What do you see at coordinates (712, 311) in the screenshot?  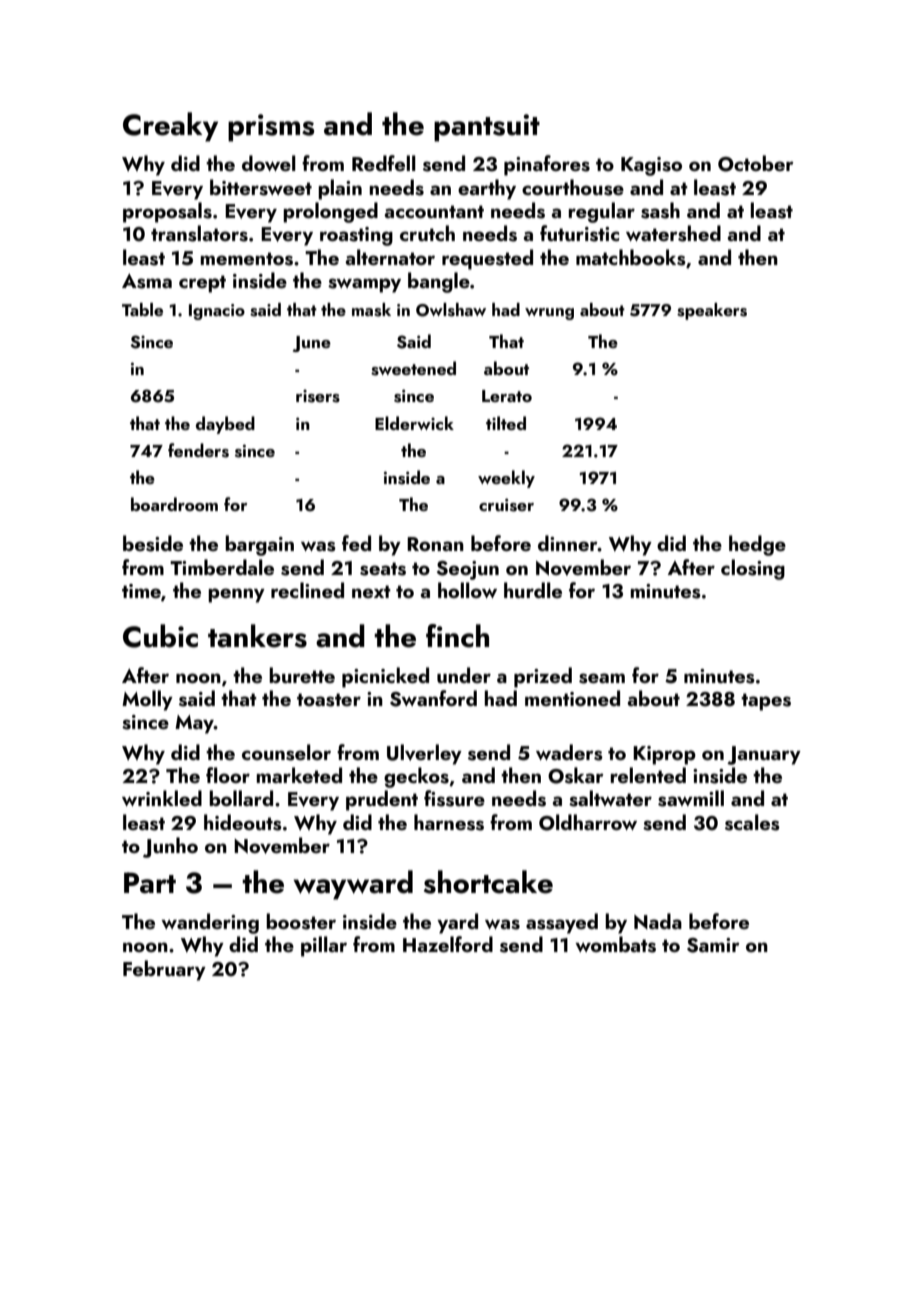 I see `speakers` at bounding box center [712, 311].
